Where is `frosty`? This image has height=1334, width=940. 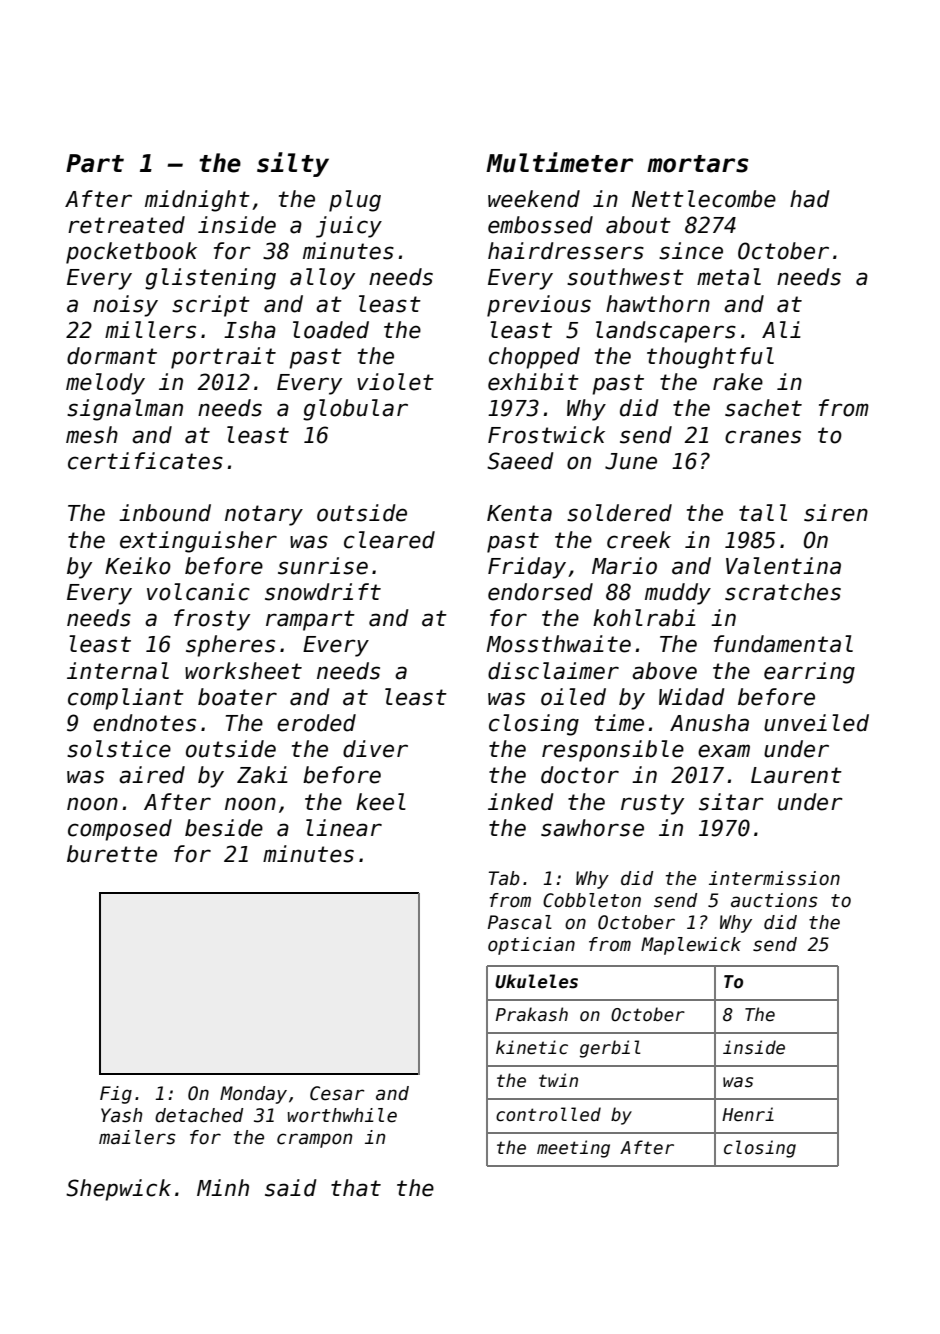 frosty is located at coordinates (212, 620).
